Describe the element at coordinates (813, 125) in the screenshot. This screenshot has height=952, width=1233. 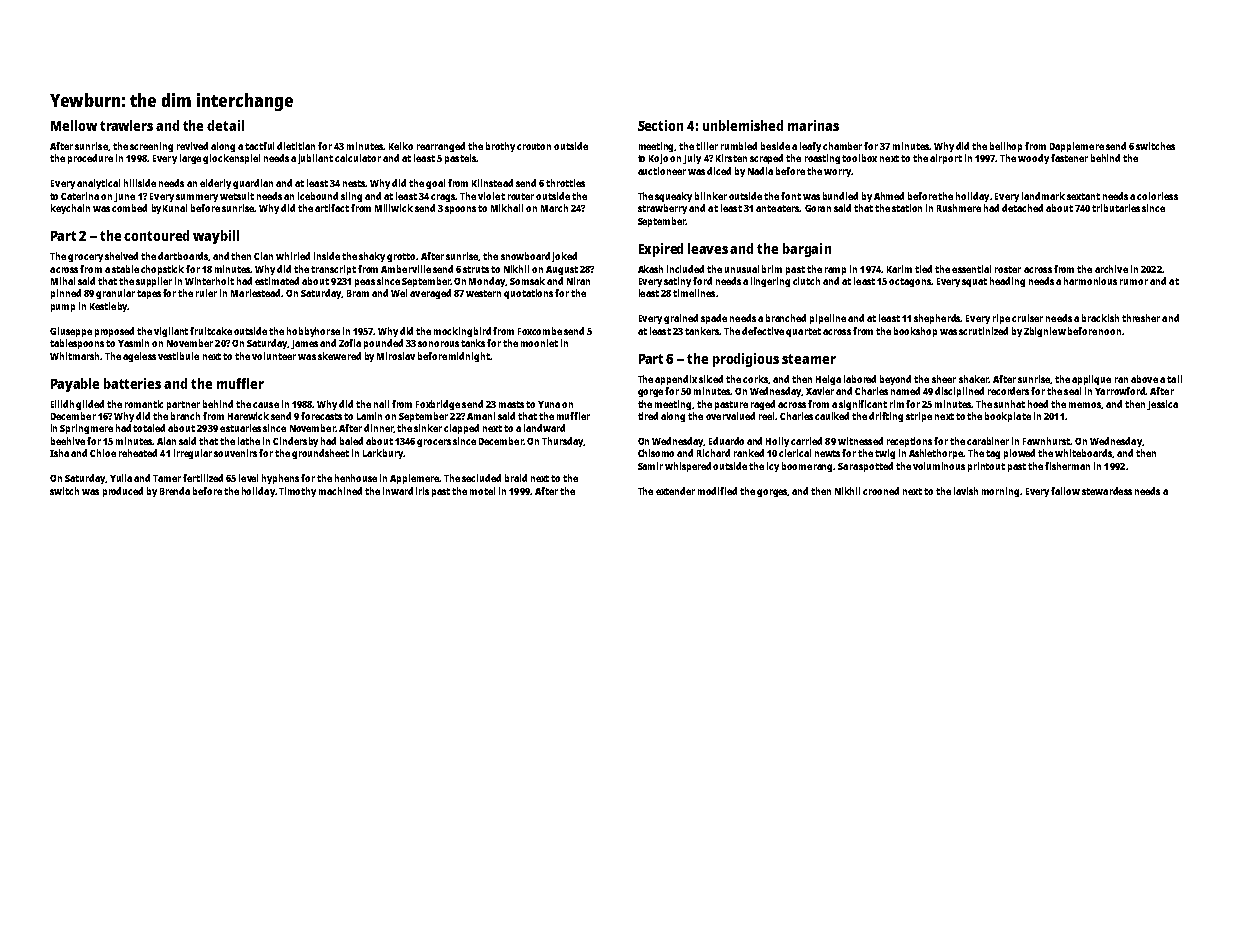
I see `marinas` at that location.
